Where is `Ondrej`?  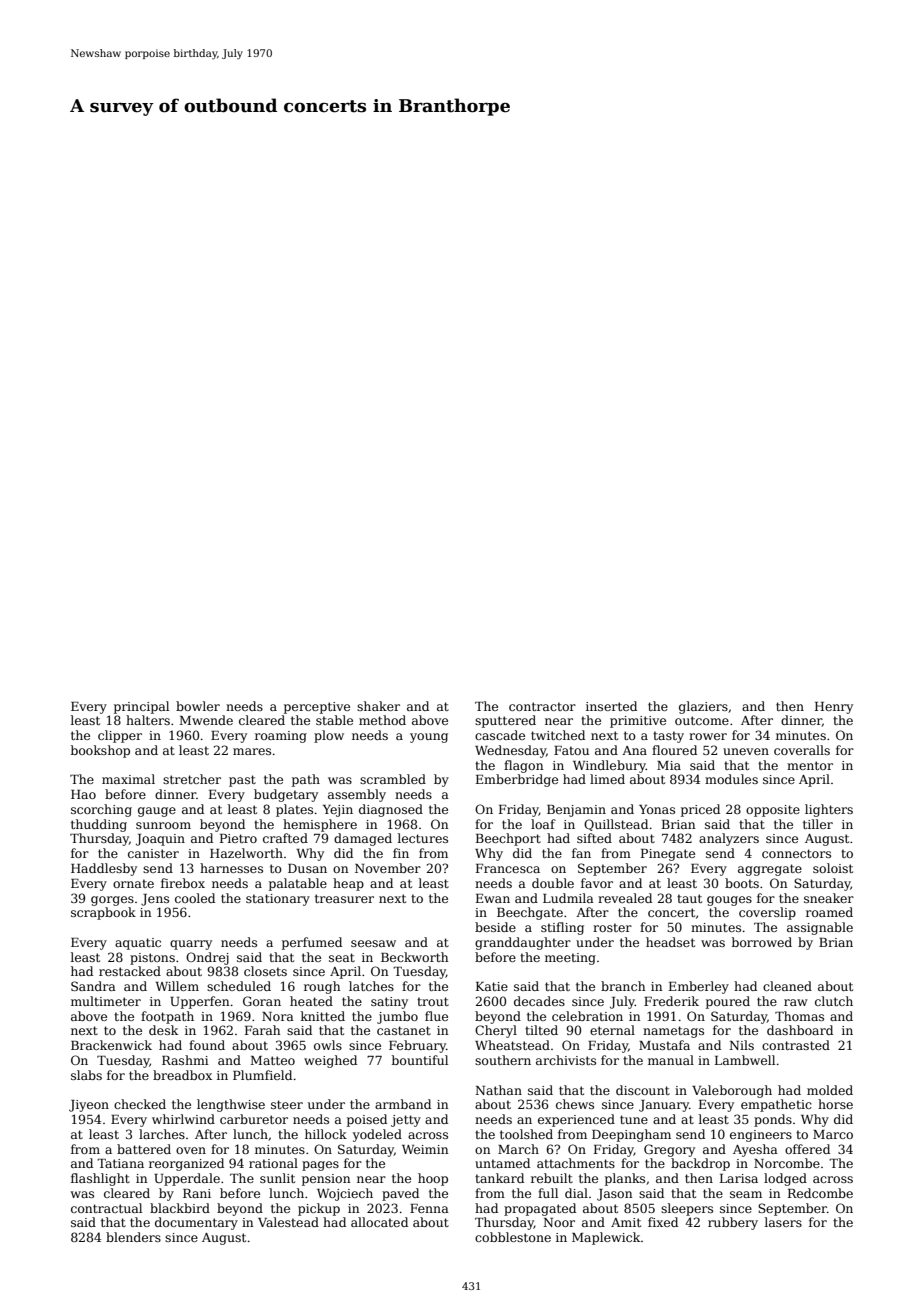 Ondrej is located at coordinates (207, 958).
